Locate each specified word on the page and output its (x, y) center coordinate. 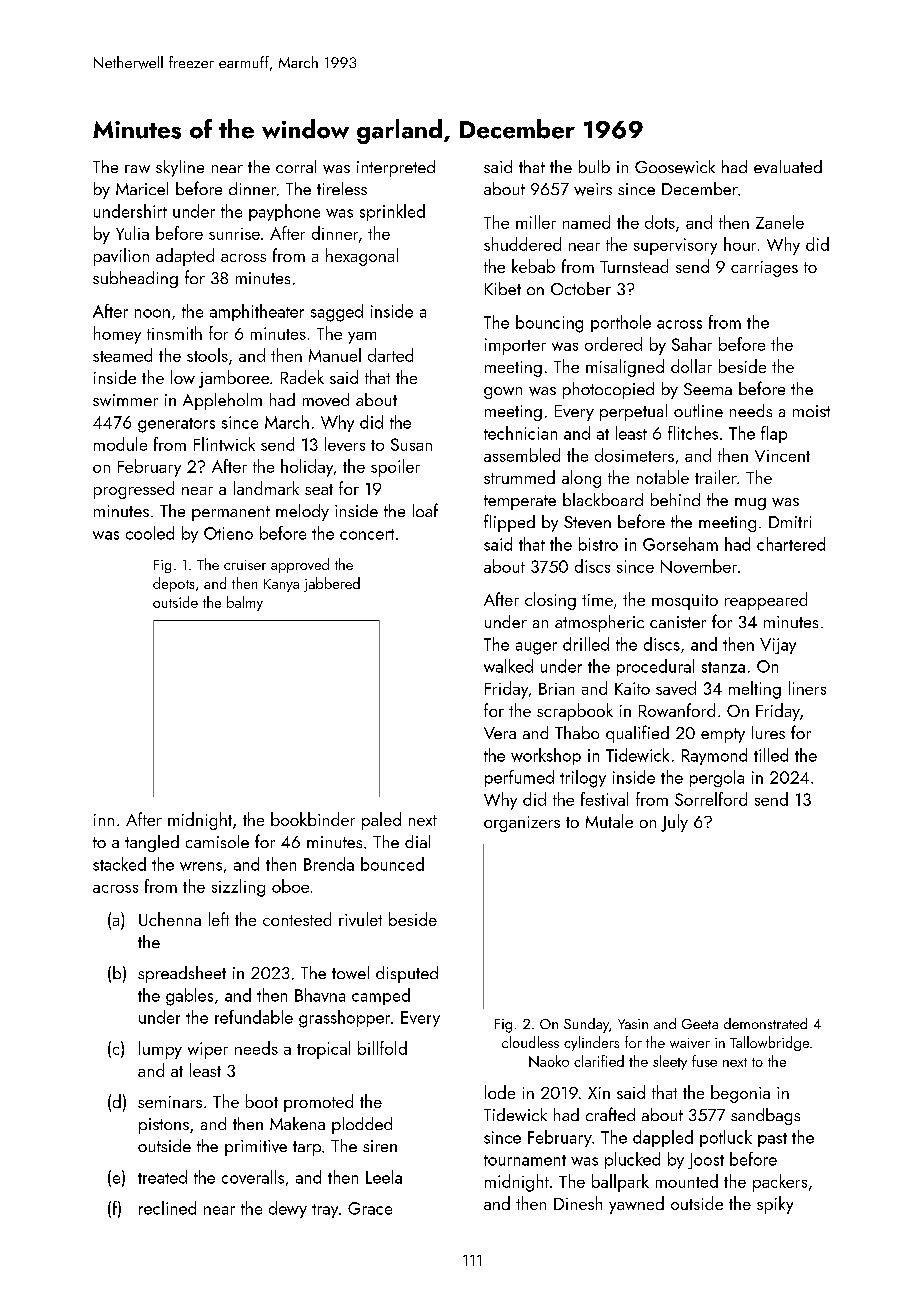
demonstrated (765, 1023)
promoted (318, 1103)
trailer (716, 477)
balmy (245, 603)
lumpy (160, 1050)
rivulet (360, 919)
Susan (411, 444)
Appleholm (222, 401)
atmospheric (599, 623)
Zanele (780, 222)
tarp (307, 1148)
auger (536, 648)
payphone (284, 212)
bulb (594, 166)
